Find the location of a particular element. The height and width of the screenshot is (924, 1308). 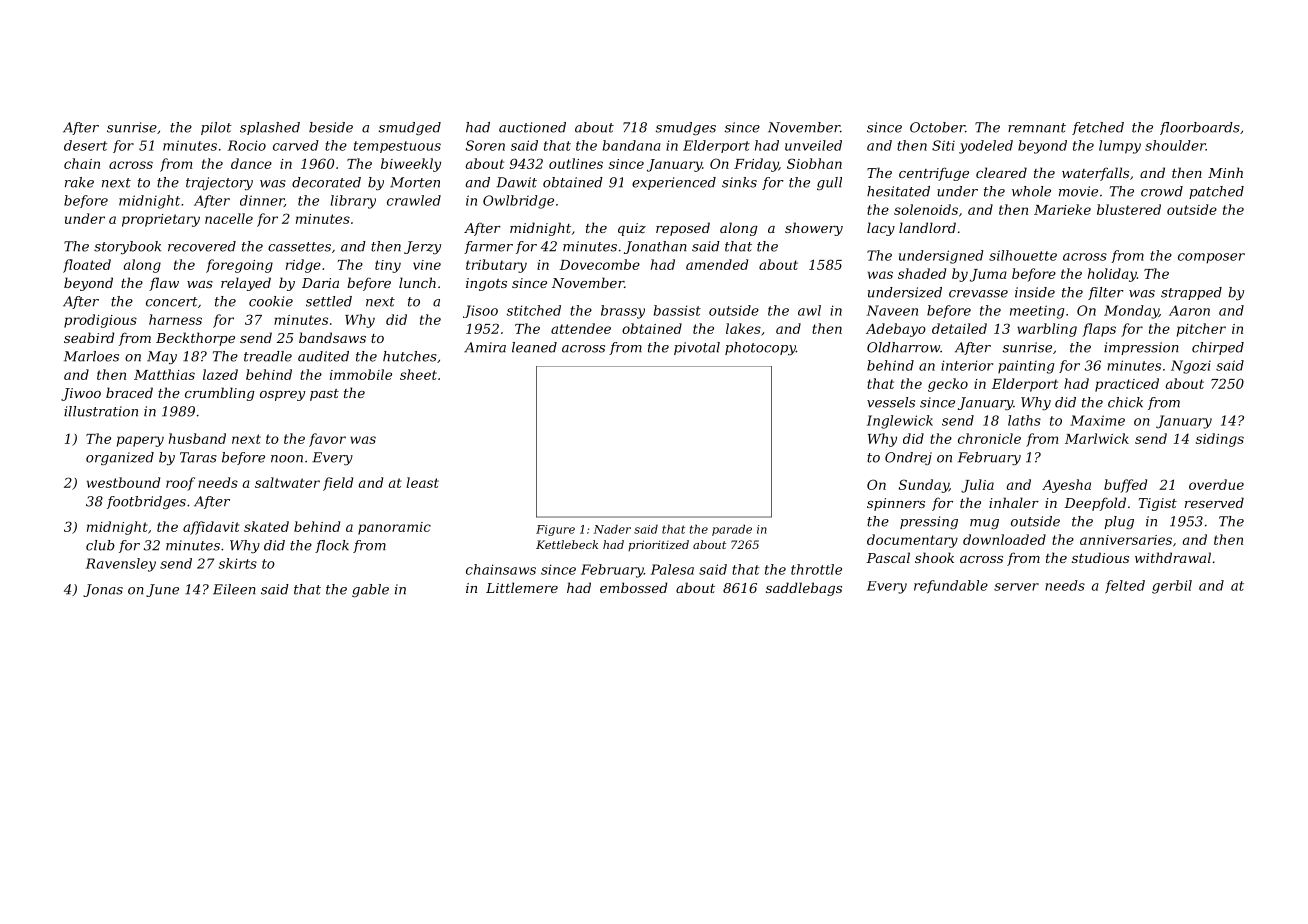

pilot is located at coordinates (216, 128).
